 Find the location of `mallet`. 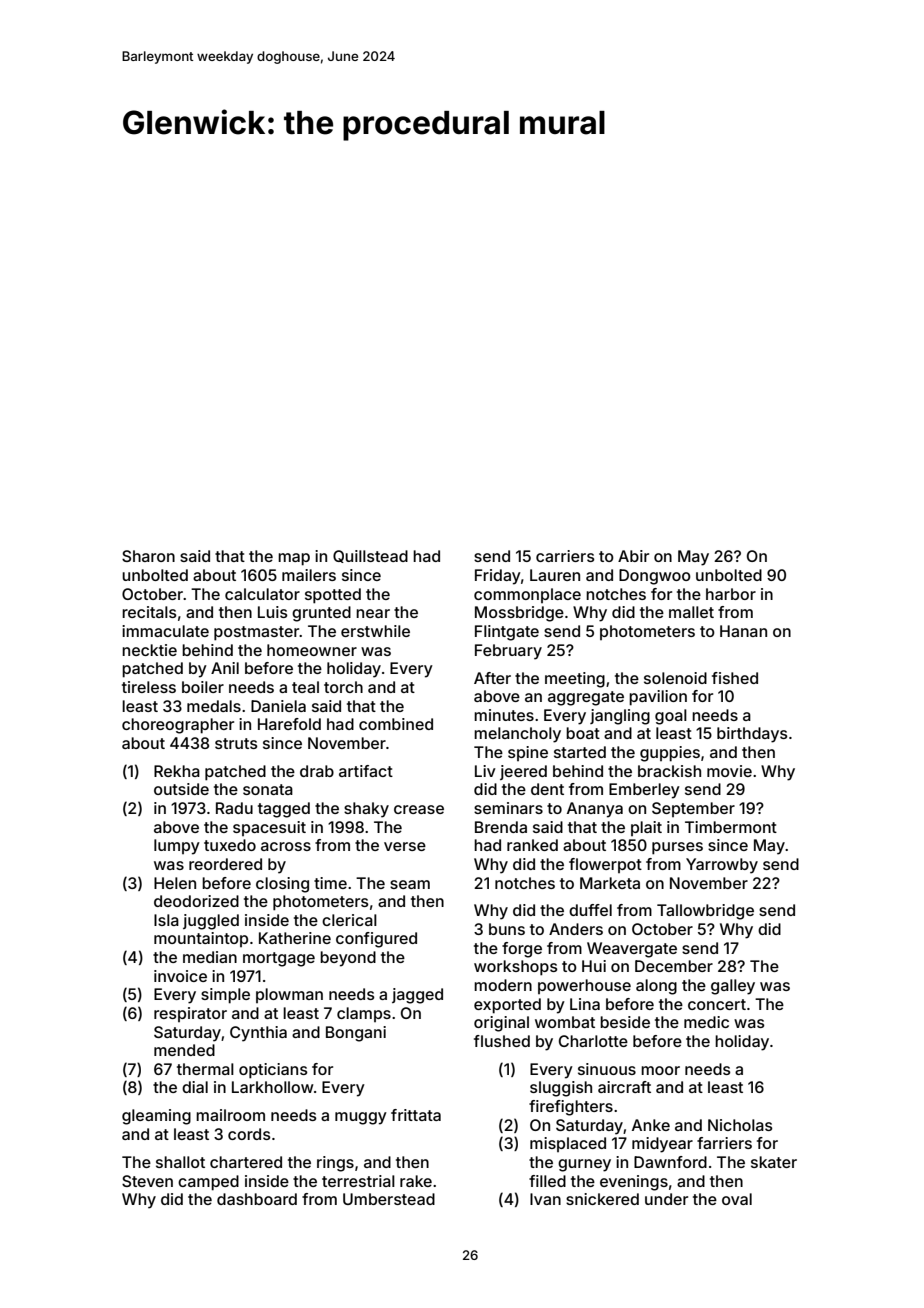

mallet is located at coordinates (691, 612).
